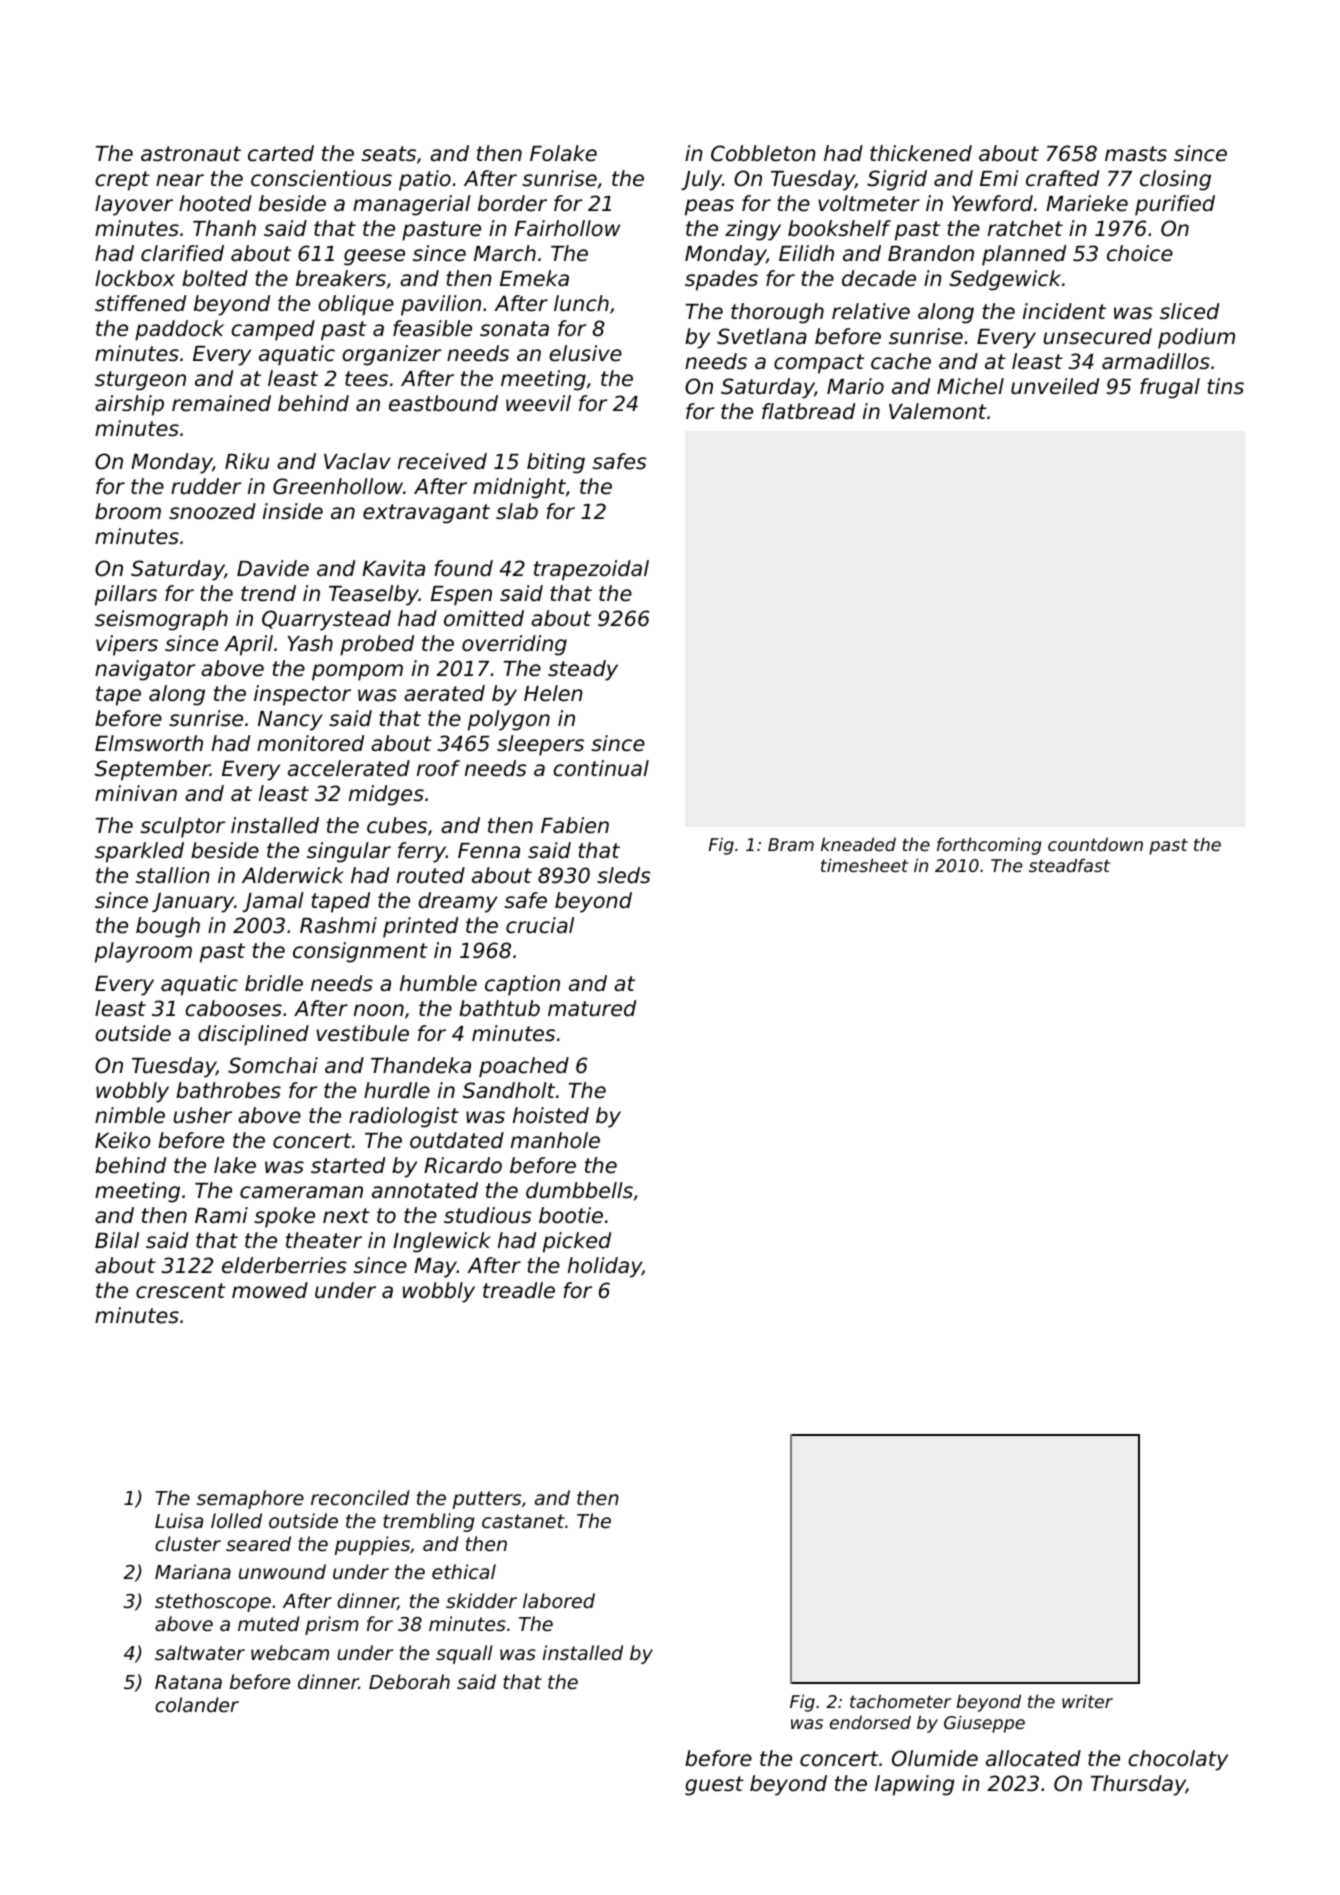 The width and height of the document is (1340, 1895). What do you see at coordinates (839, 228) in the document?
I see `bookshelf` at bounding box center [839, 228].
